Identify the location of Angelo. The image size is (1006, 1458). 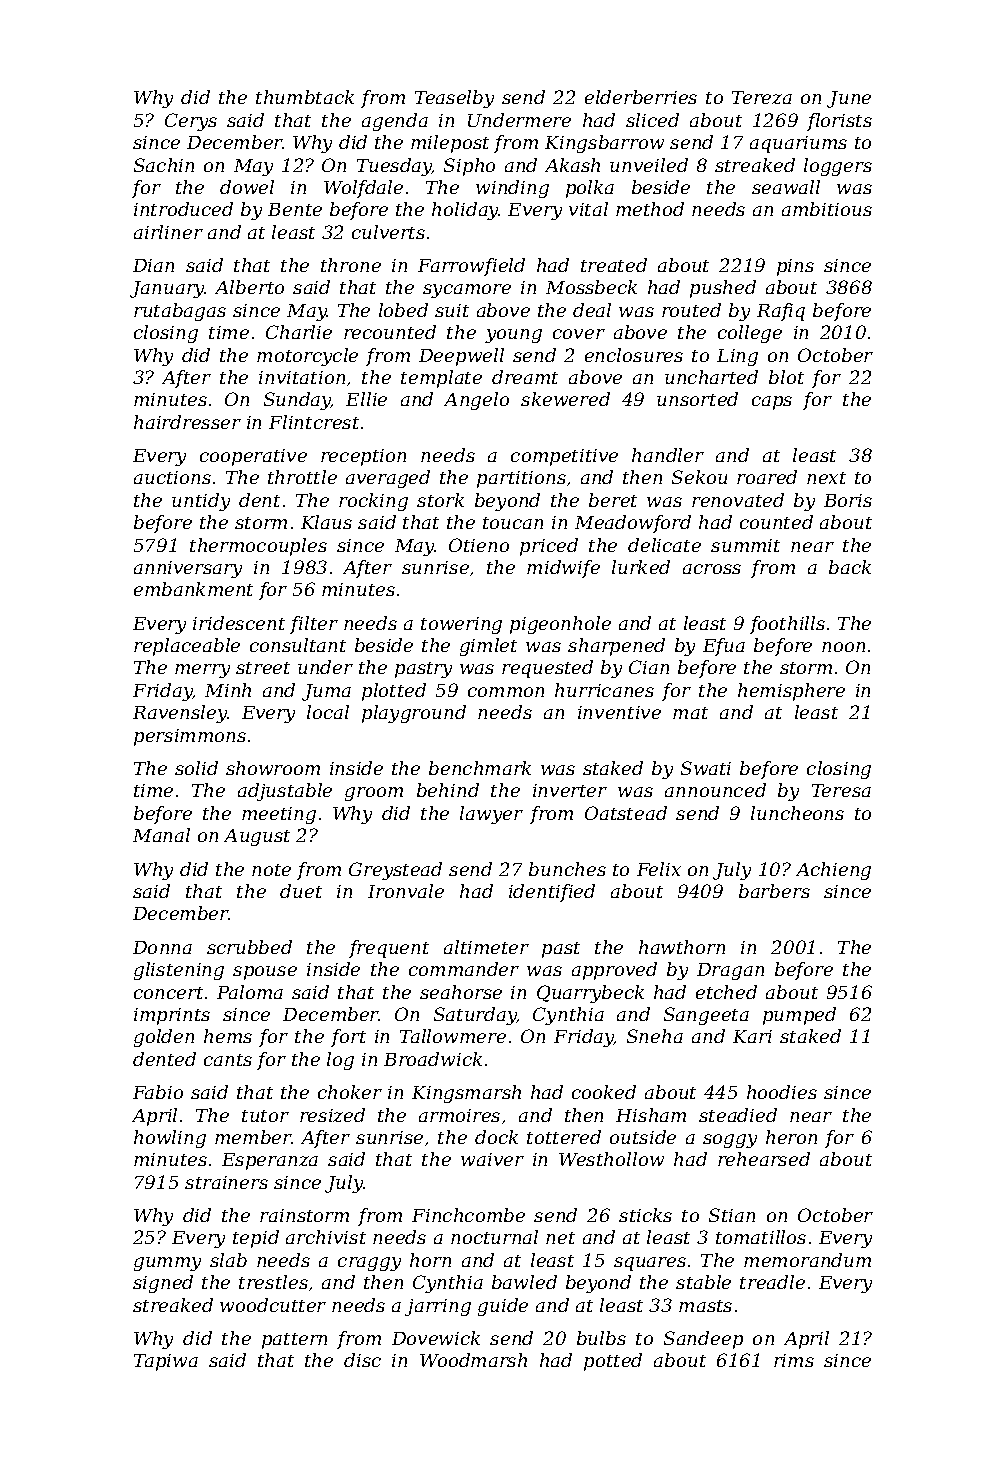
(476, 401).
